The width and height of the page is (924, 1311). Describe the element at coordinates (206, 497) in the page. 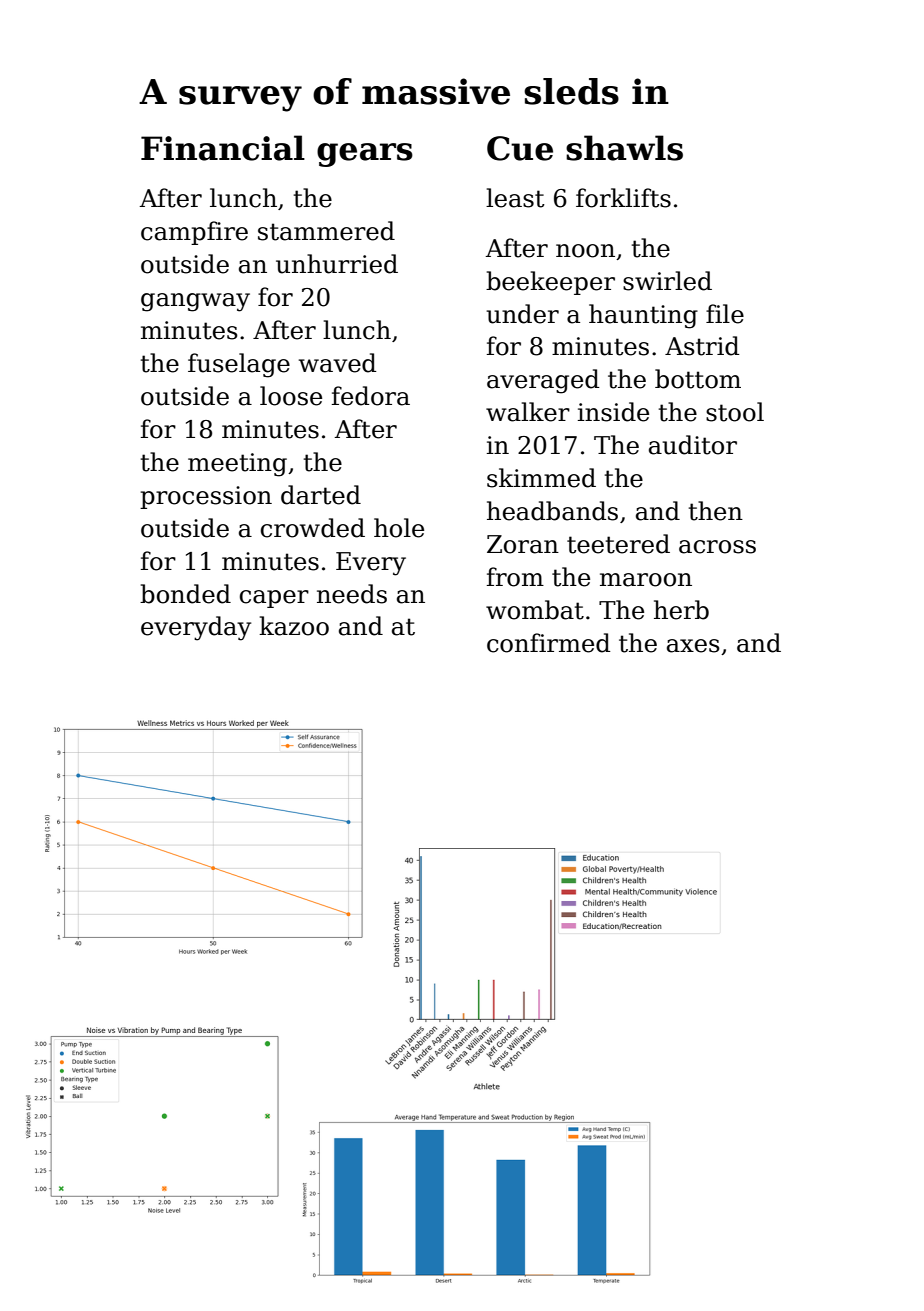

I see `procession` at that location.
